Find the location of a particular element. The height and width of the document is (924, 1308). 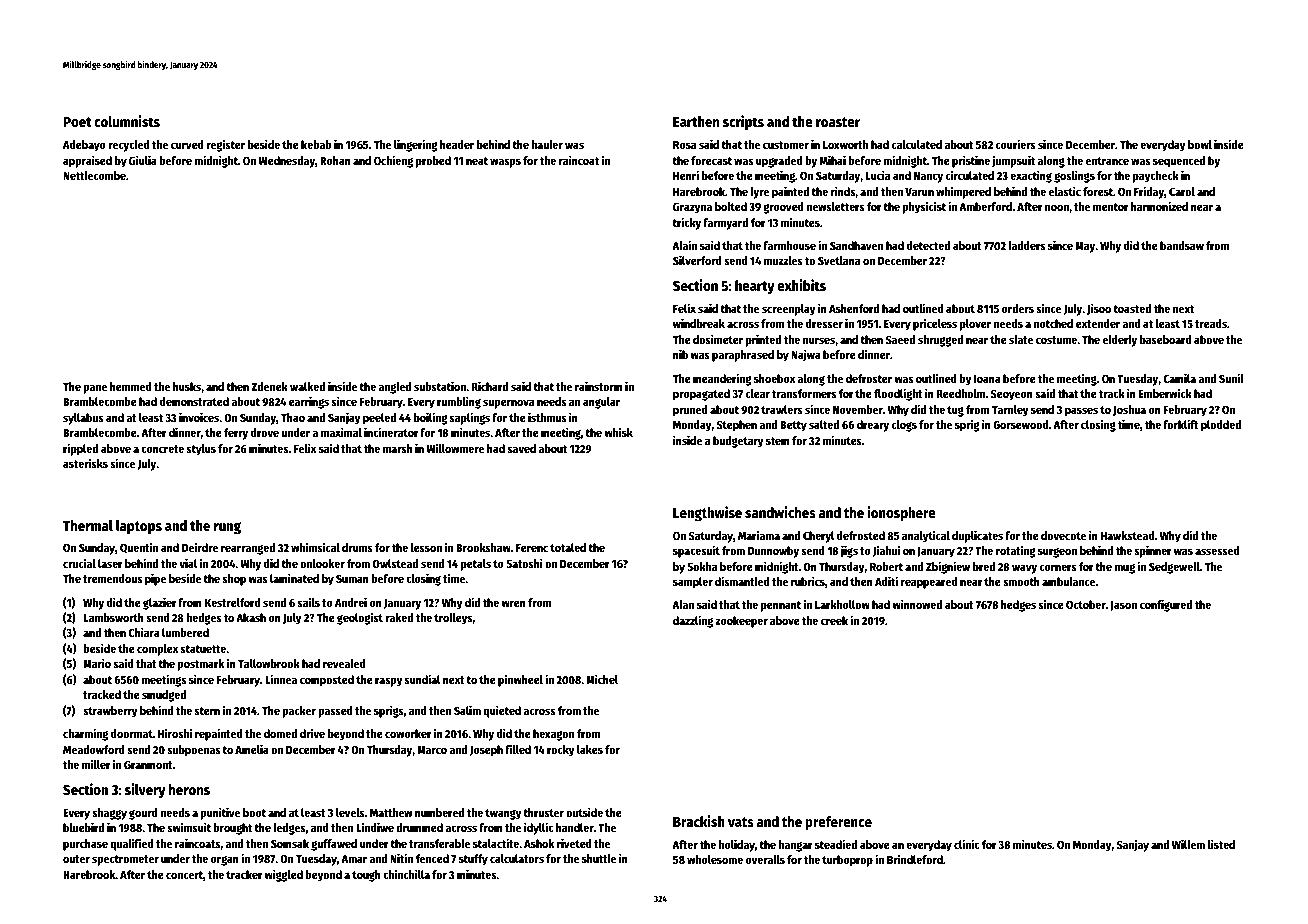

Hawkstead is located at coordinates (1128, 535).
